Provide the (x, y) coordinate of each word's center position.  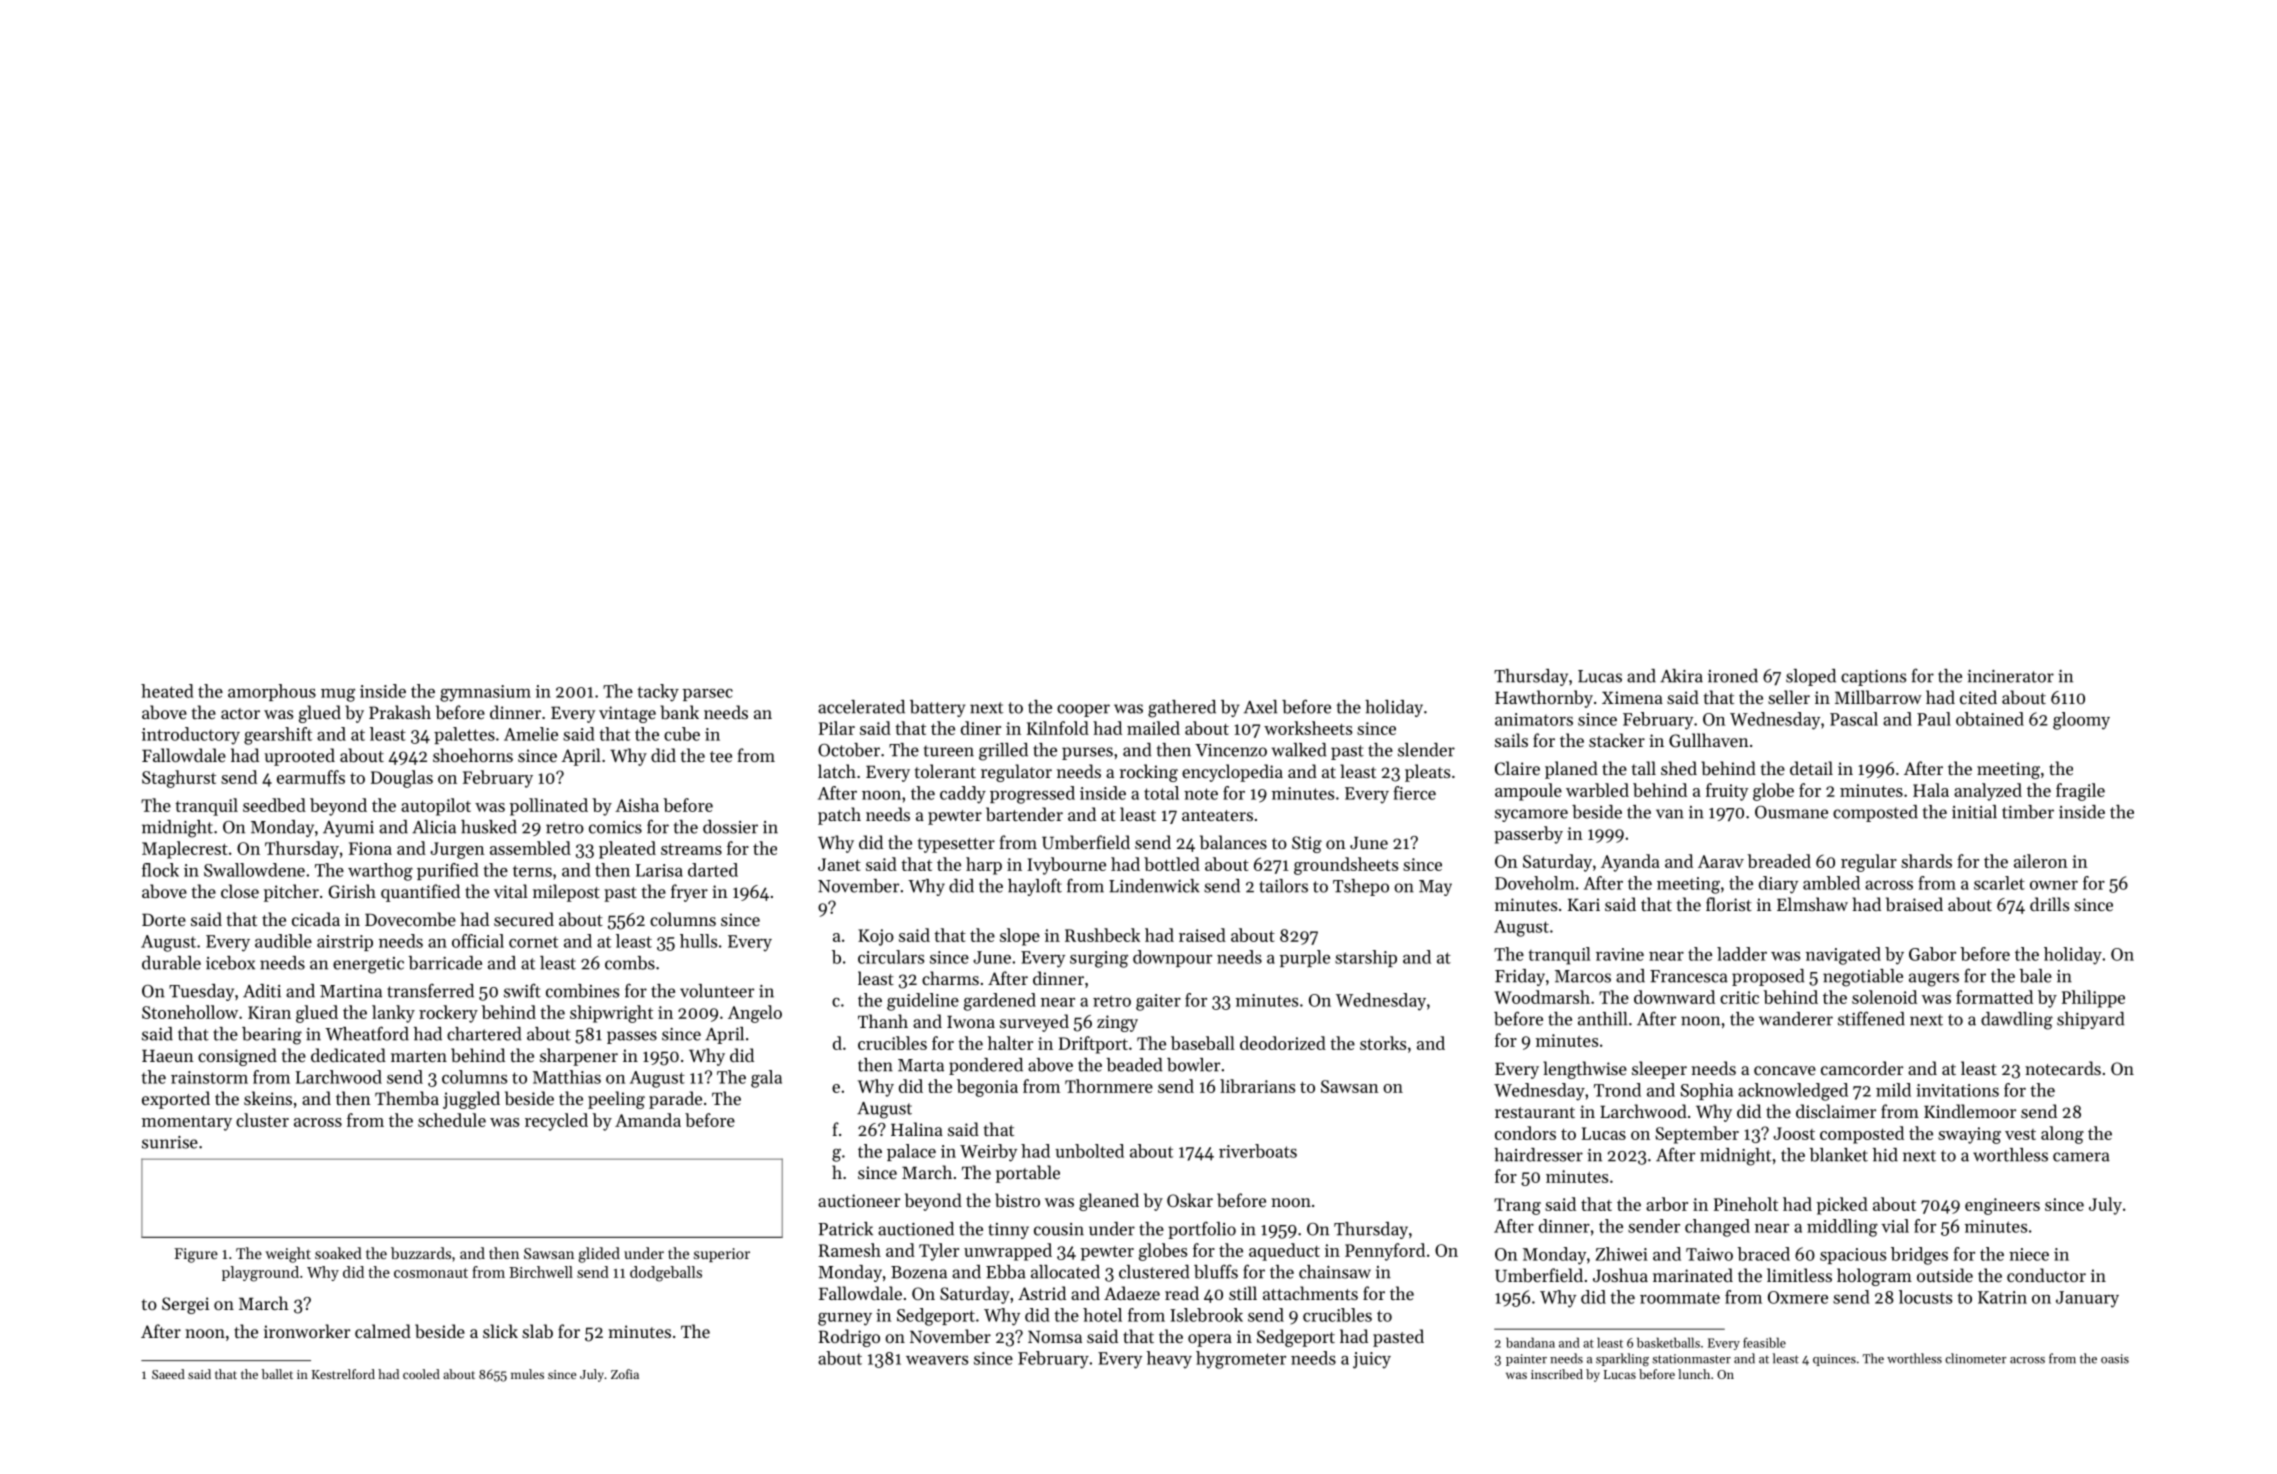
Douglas (402, 779)
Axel (1260, 707)
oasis (2115, 1359)
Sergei (185, 1305)
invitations (1957, 1090)
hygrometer (1241, 1360)
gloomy (2081, 721)
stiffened (1871, 1018)
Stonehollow (190, 1012)
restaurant (1535, 1112)
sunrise (170, 1142)
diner (981, 728)
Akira (1681, 676)
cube (682, 734)
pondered (986, 1066)
